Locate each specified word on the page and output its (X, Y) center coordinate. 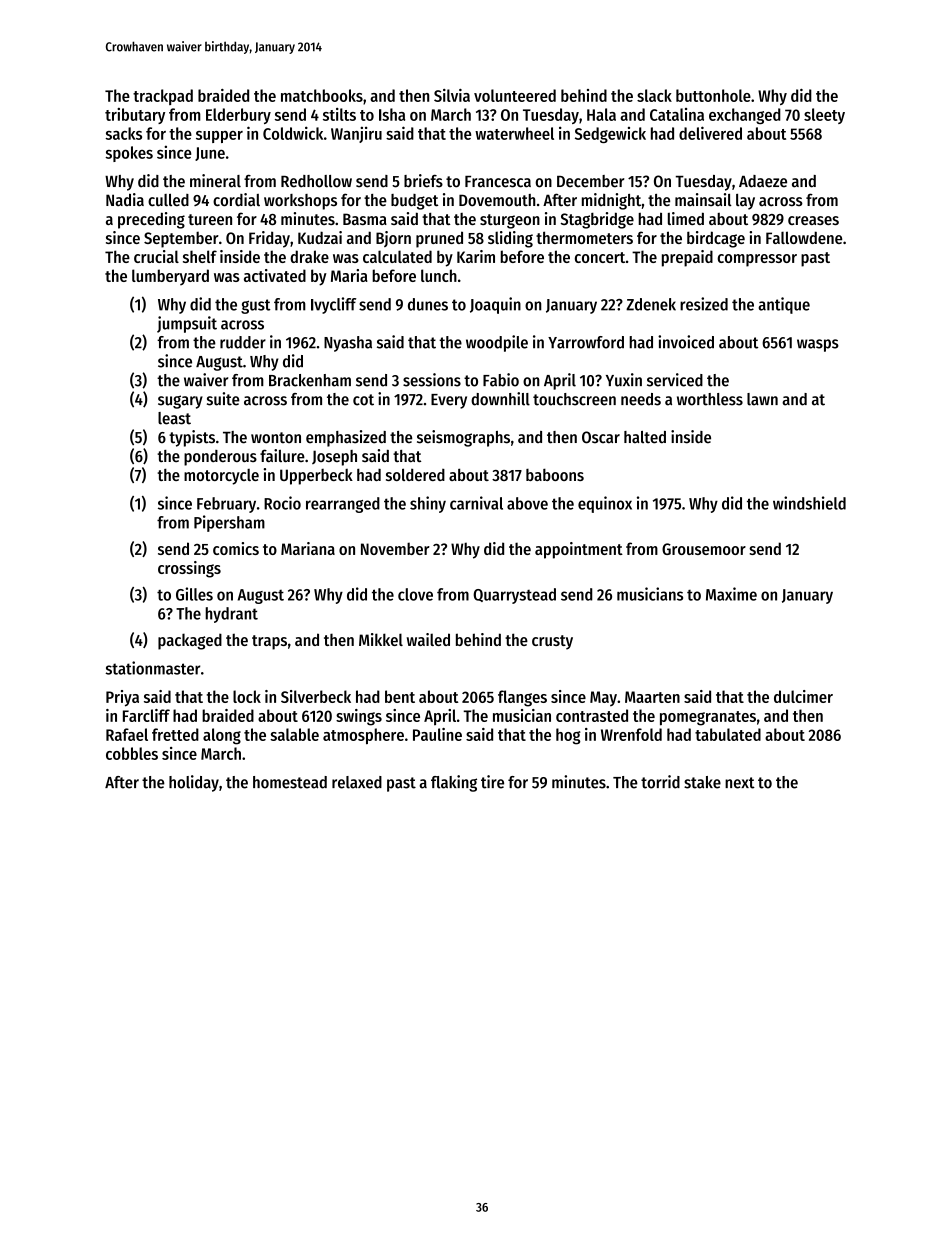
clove (415, 594)
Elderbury (238, 116)
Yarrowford (586, 342)
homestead (290, 782)
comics (236, 548)
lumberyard (170, 277)
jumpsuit (187, 324)
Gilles (194, 594)
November (395, 548)
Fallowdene (804, 237)
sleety (824, 116)
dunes (428, 304)
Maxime (731, 594)
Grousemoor (704, 549)
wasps (818, 345)
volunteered (515, 95)
